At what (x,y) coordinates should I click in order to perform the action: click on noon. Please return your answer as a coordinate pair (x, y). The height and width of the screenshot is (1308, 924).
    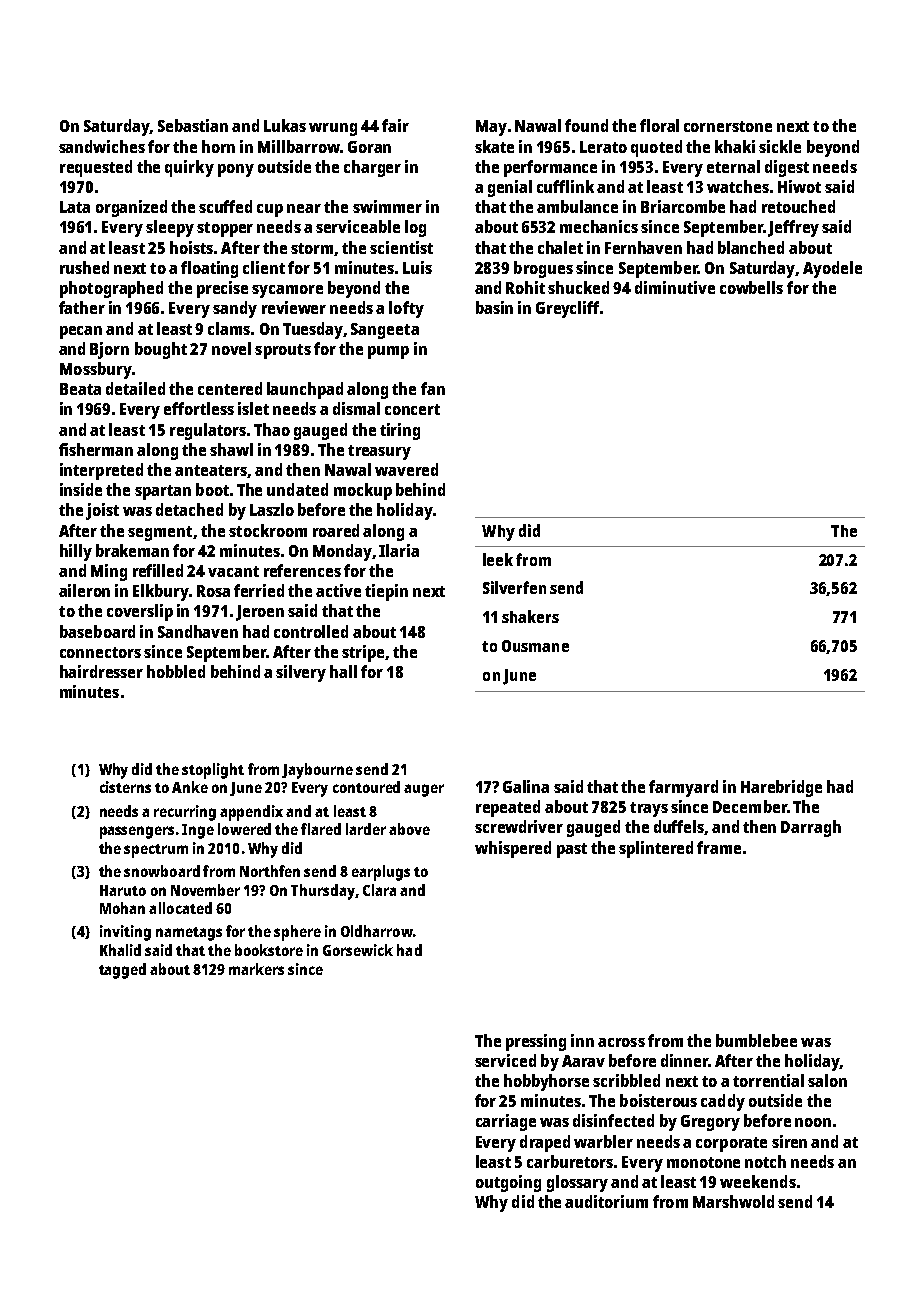
    Looking at the image, I should click on (813, 1122).
